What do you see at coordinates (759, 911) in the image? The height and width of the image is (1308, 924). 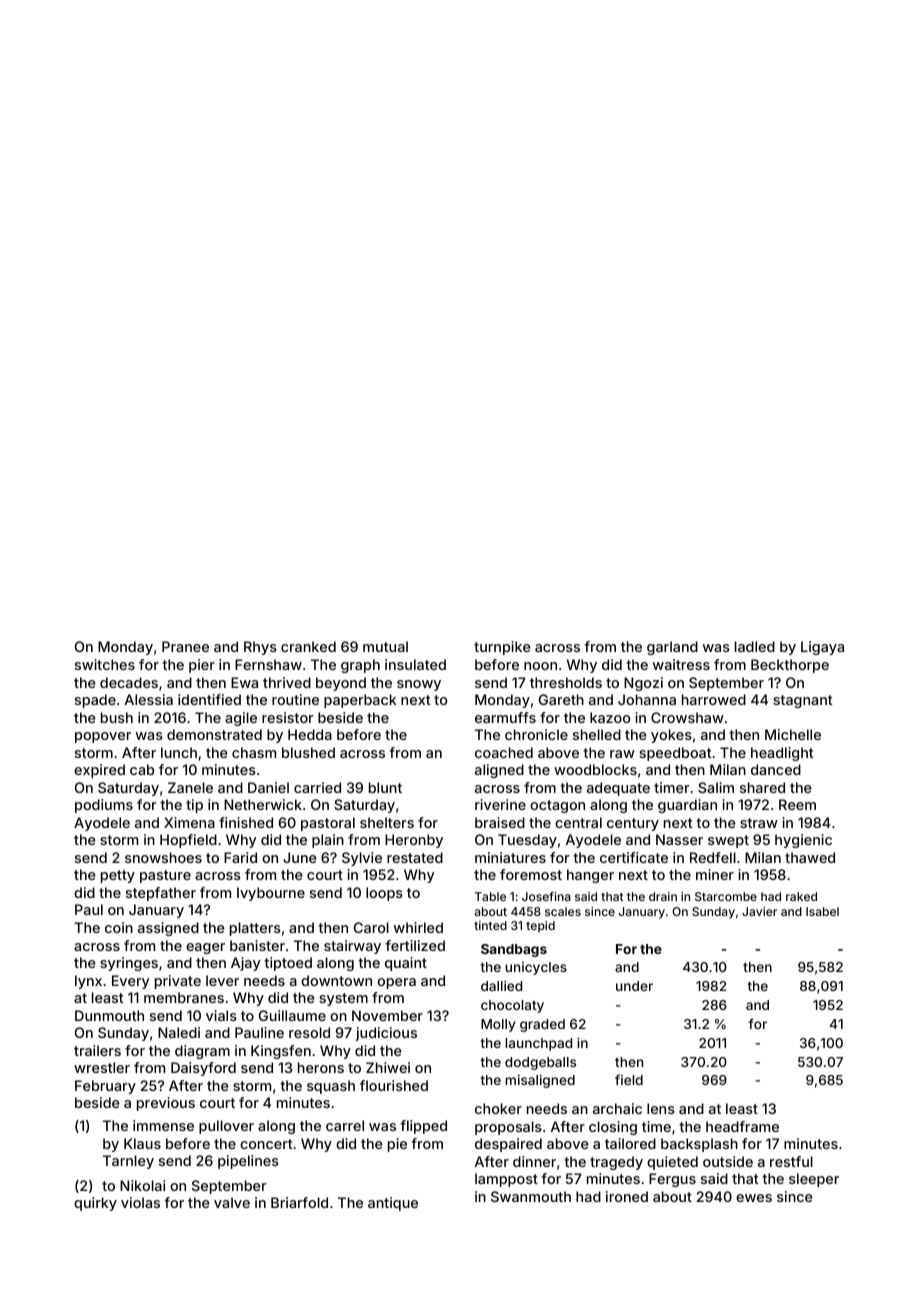 I see `Javier` at bounding box center [759, 911].
